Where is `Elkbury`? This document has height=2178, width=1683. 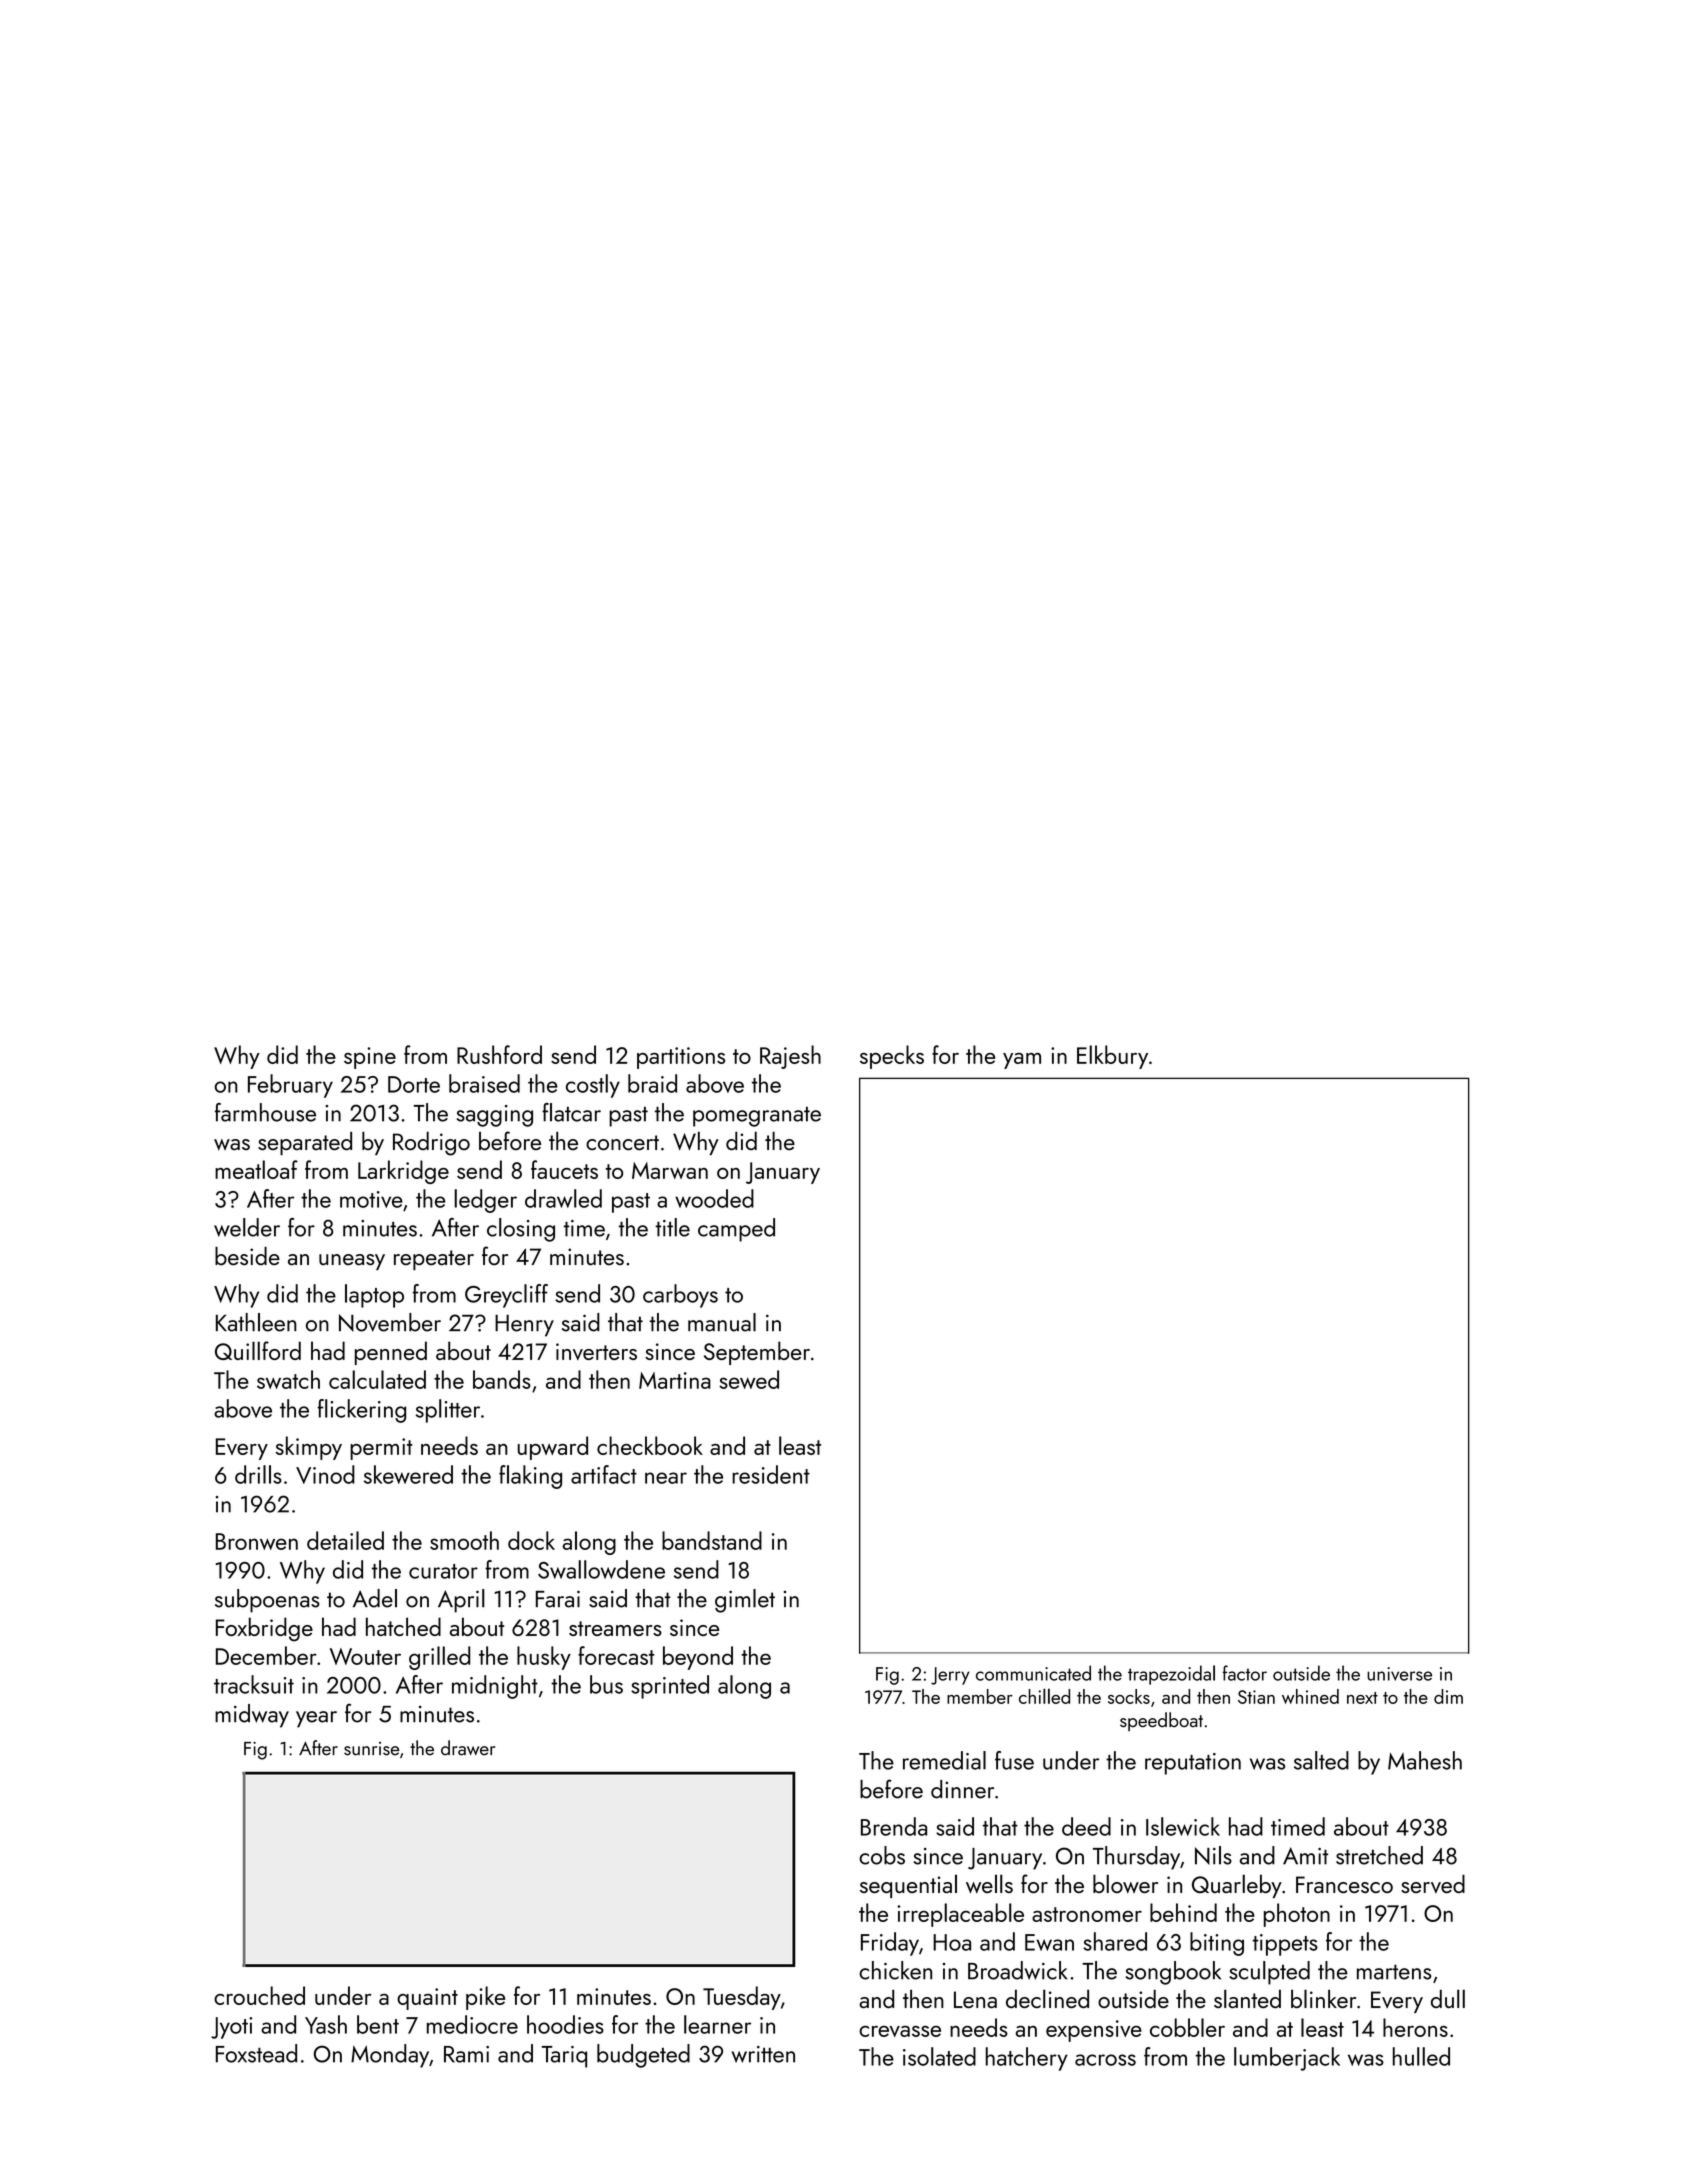
Elkbury is located at coordinates (1112, 1057).
